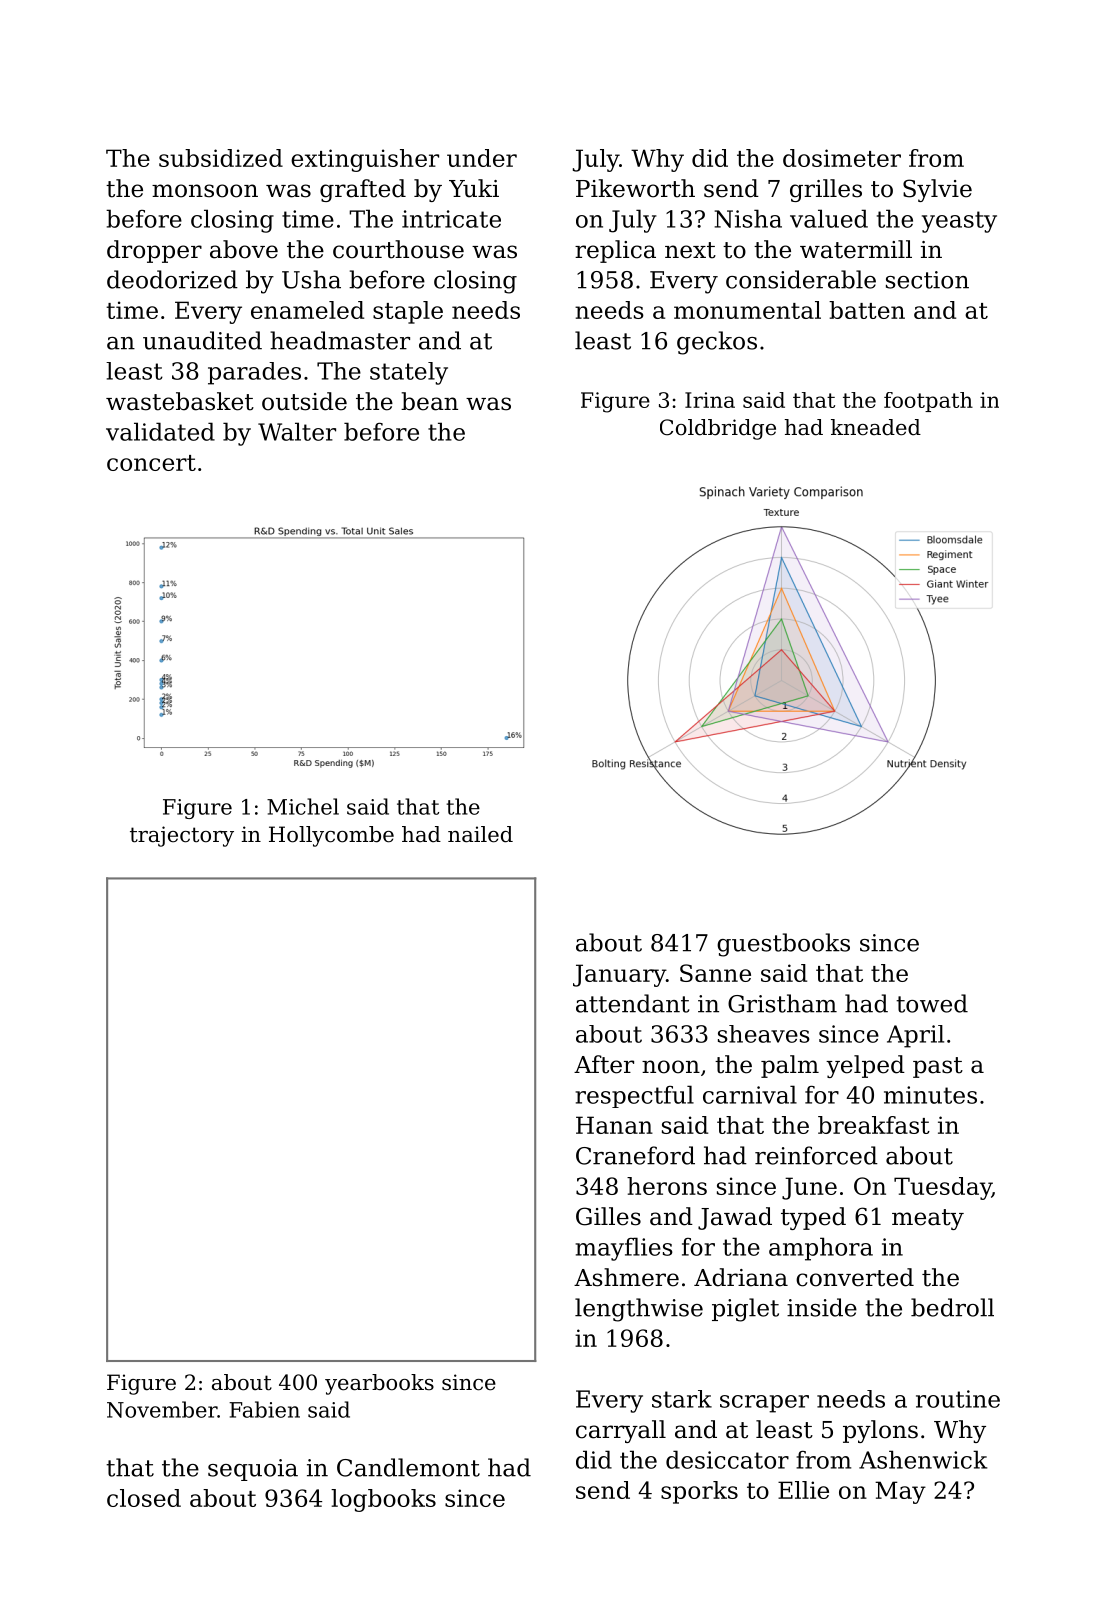  Describe the element at coordinates (621, 1431) in the screenshot. I see `carryall` at that location.
